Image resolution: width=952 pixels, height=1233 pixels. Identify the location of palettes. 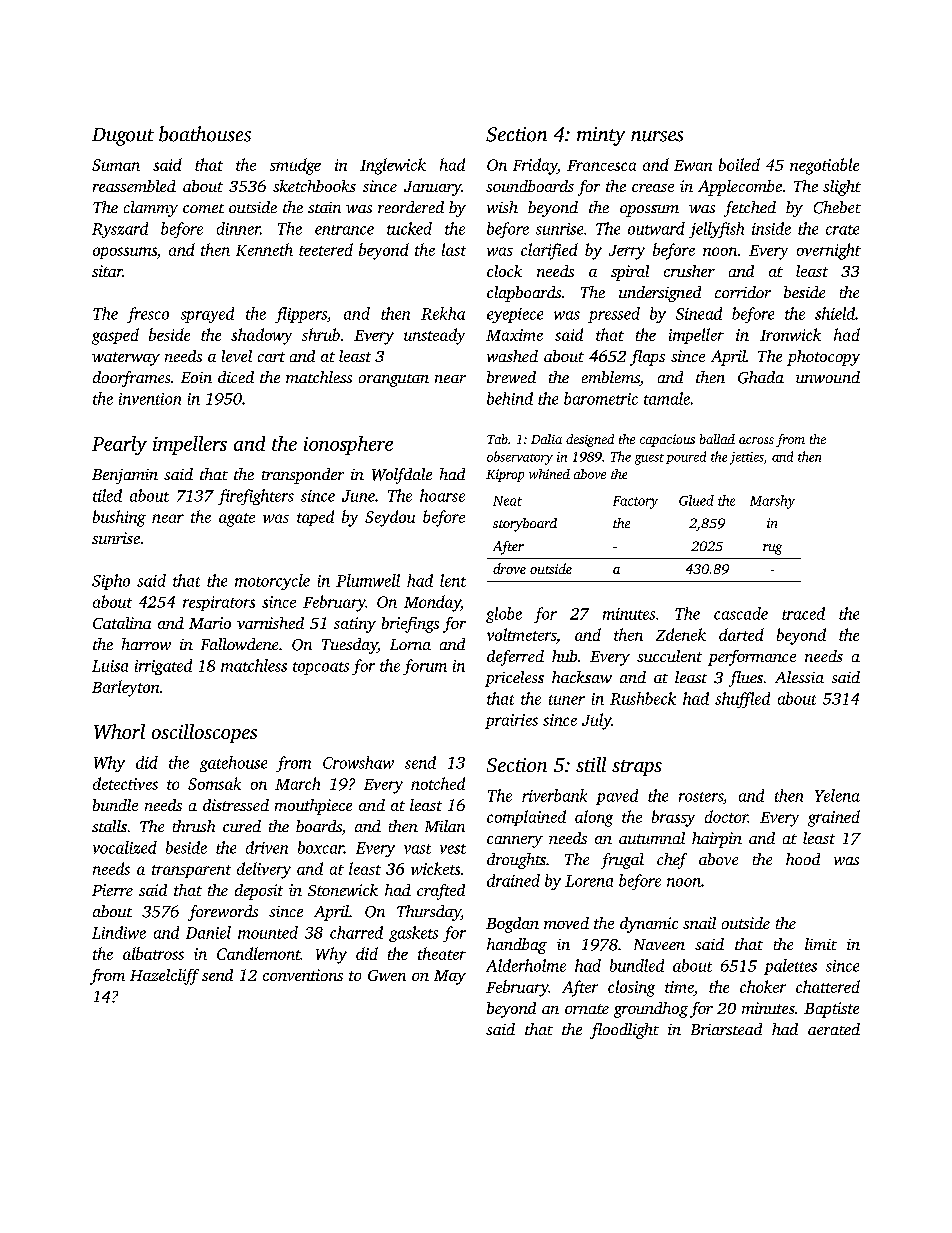
(790, 967).
